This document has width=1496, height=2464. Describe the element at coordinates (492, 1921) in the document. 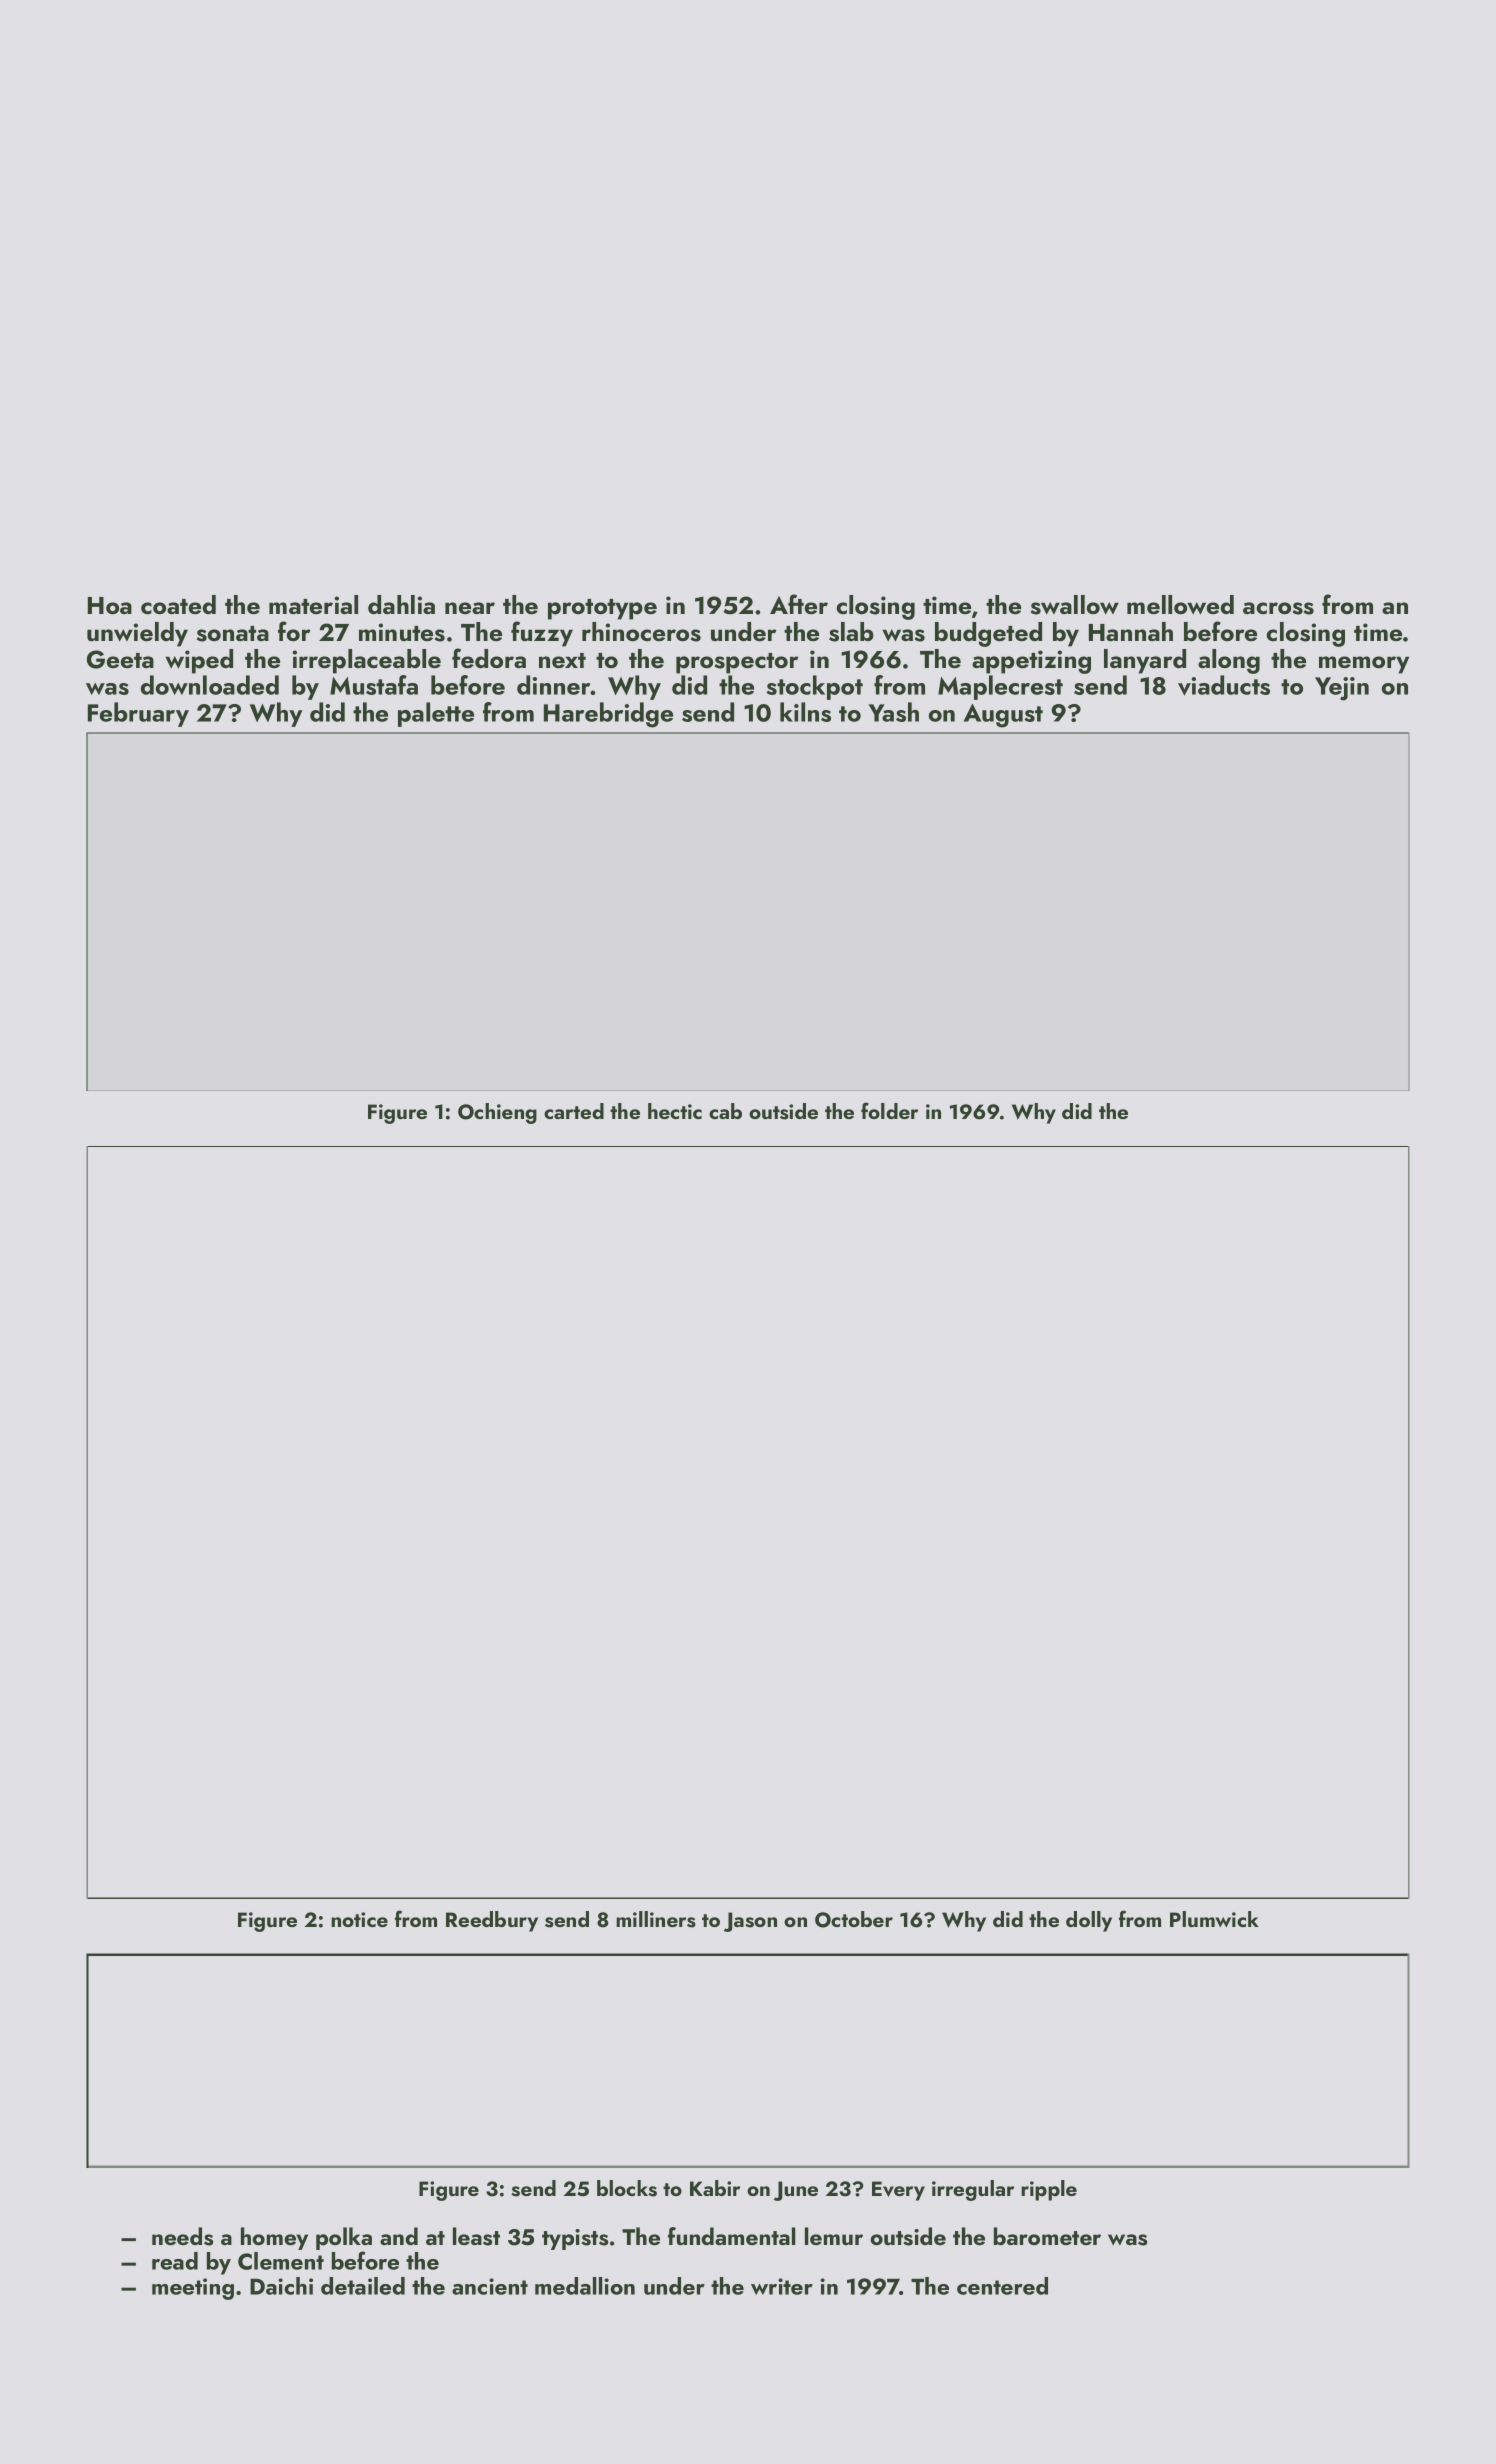

I see `Reedbury` at that location.
